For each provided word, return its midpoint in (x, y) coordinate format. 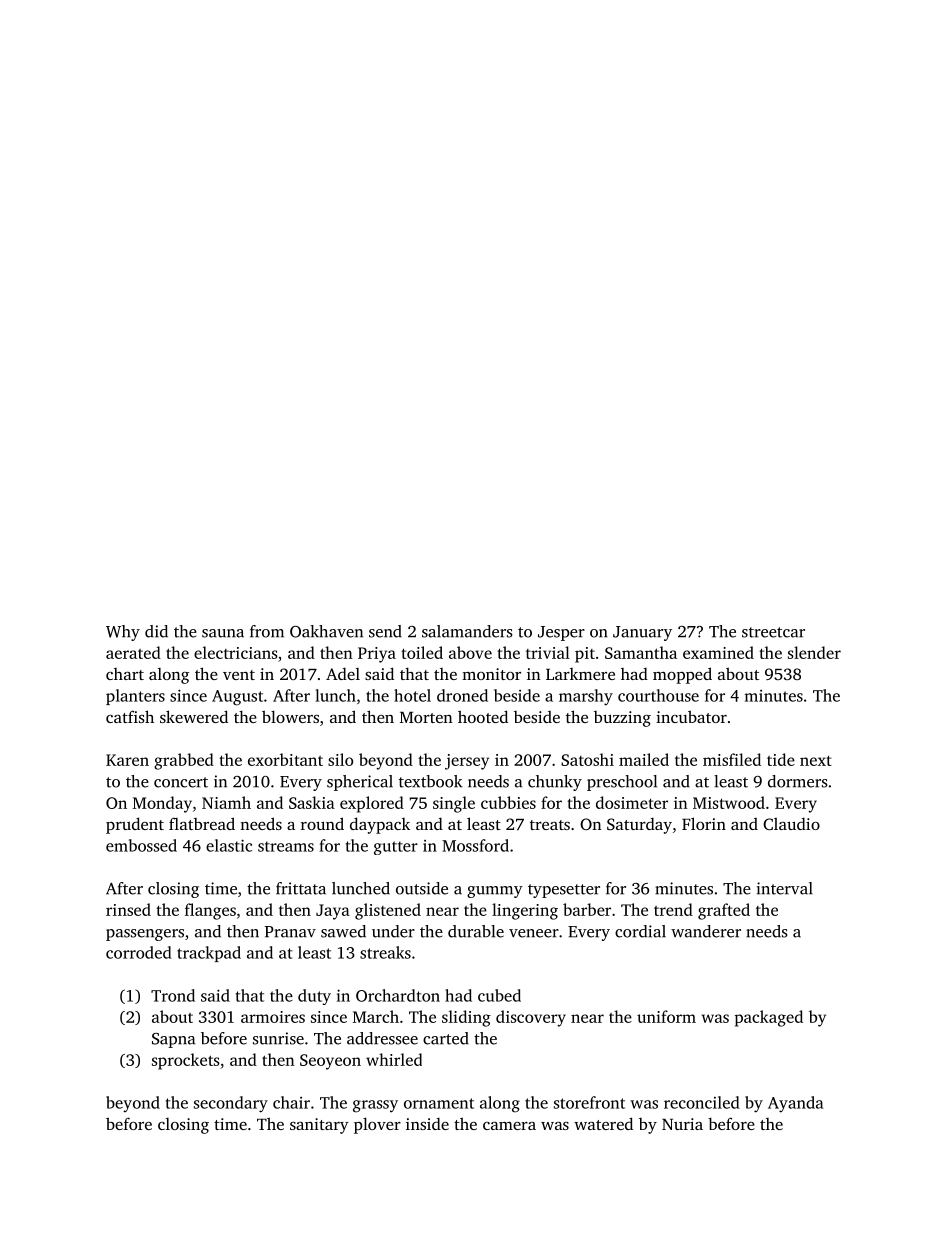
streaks (385, 952)
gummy (495, 892)
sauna (223, 633)
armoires (273, 1017)
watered (603, 1123)
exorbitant (285, 759)
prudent (135, 825)
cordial (640, 931)
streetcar (773, 632)
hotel (412, 695)
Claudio (791, 824)
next (816, 760)
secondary (231, 1104)
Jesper (561, 633)
